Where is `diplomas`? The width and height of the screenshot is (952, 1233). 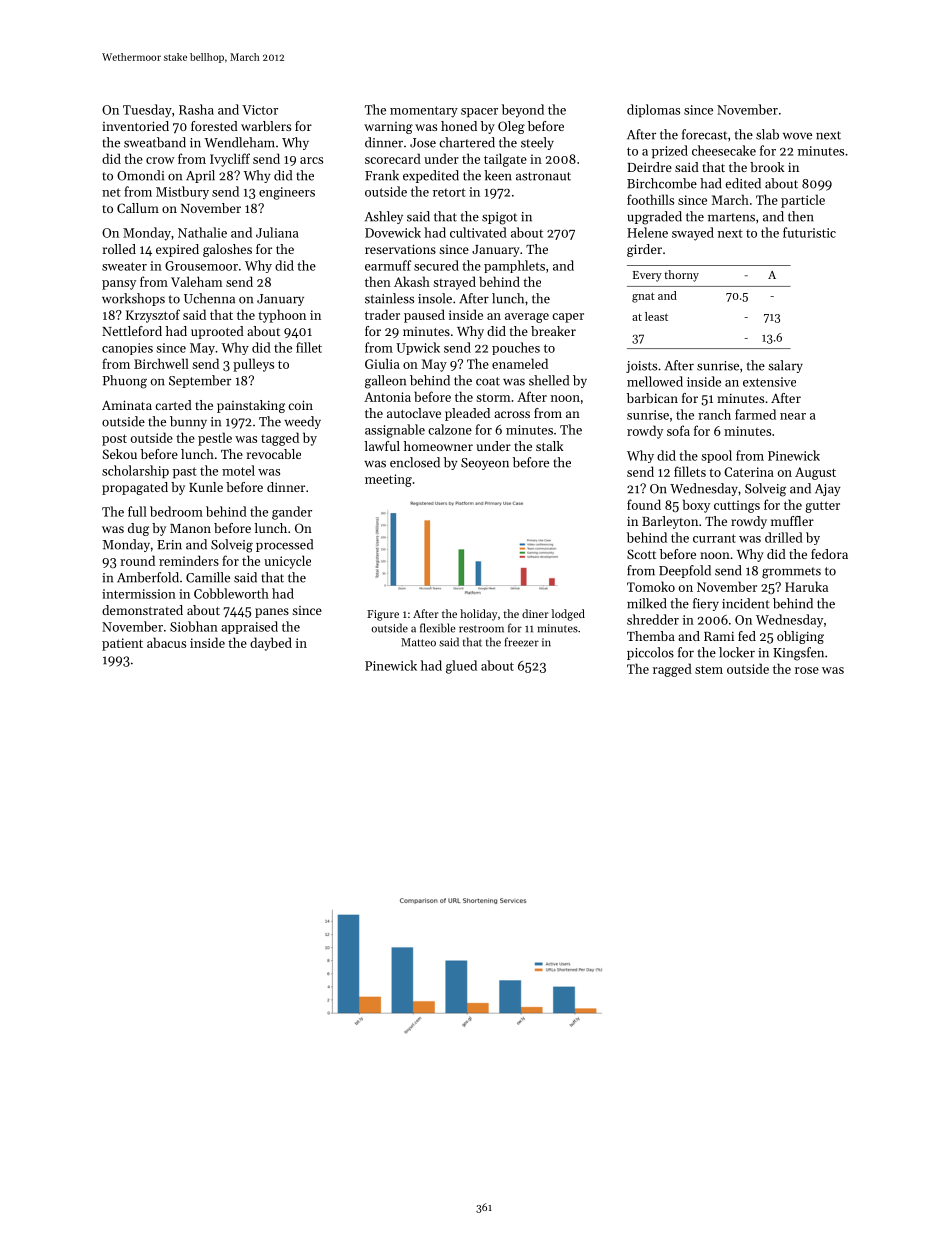
diplomas is located at coordinates (653, 111).
